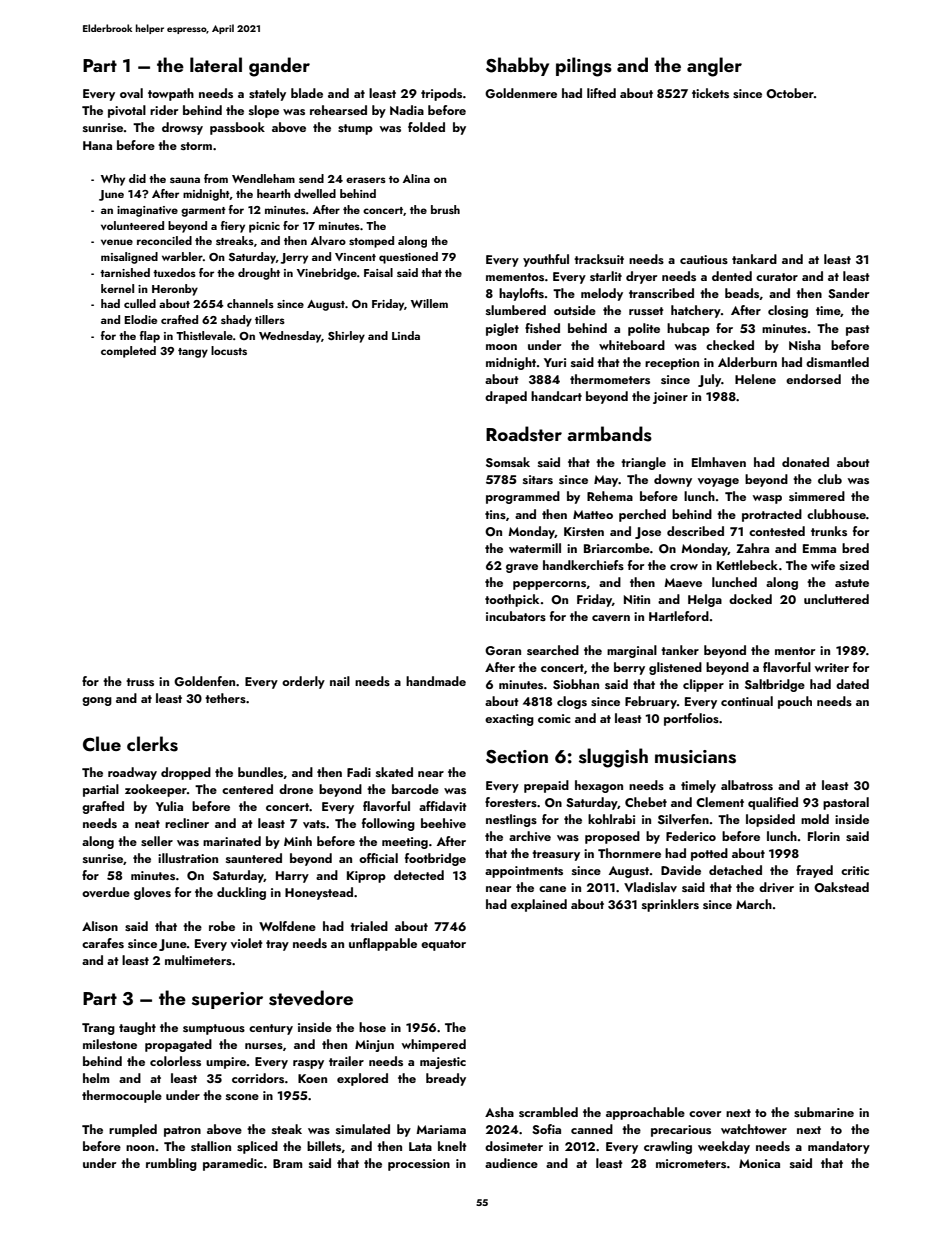 This screenshot has height=1233, width=952. What do you see at coordinates (495, 514) in the screenshot?
I see `tins` at bounding box center [495, 514].
